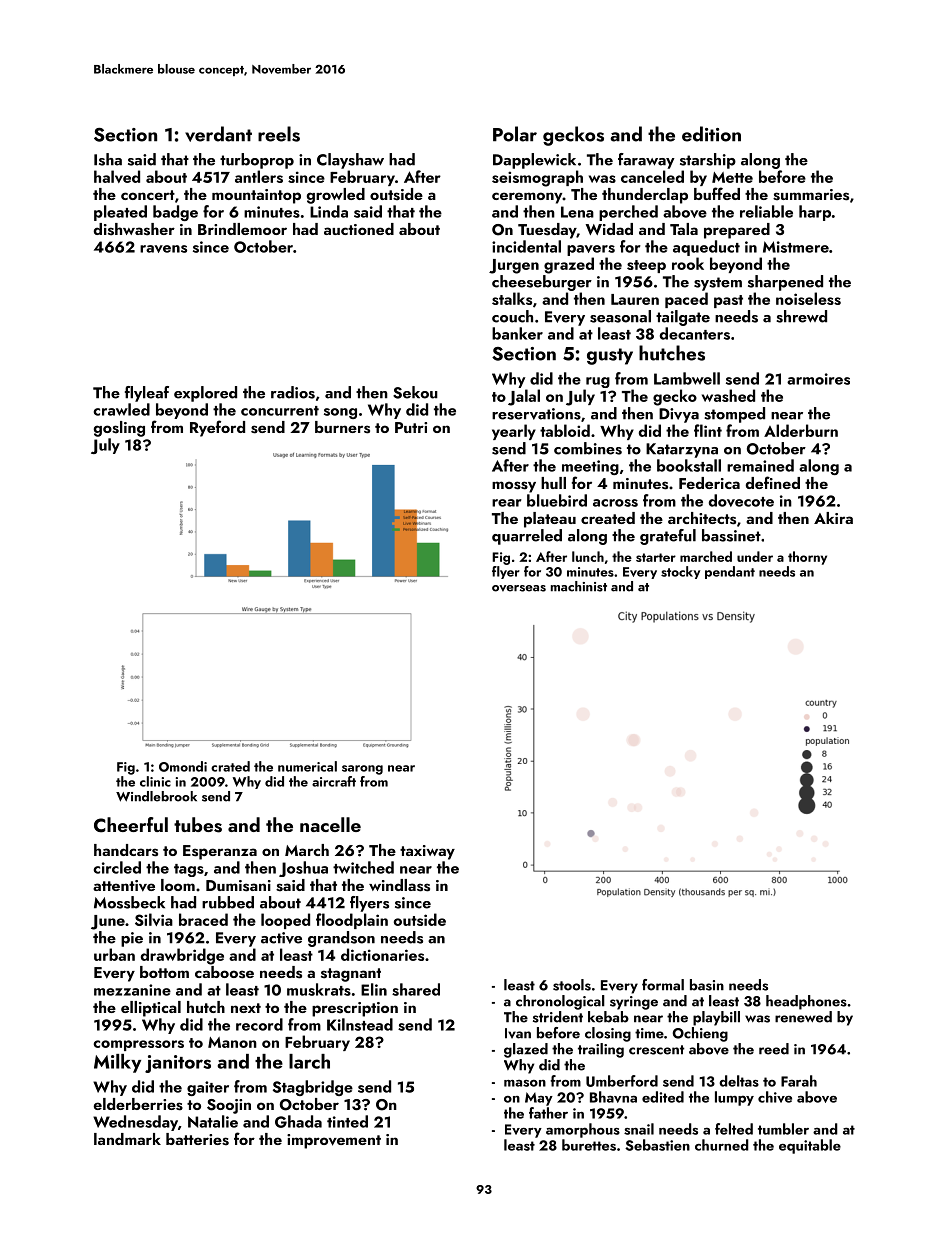 The height and width of the screenshot is (1233, 952). Describe the element at coordinates (610, 356) in the screenshot. I see `gusty` at that location.
